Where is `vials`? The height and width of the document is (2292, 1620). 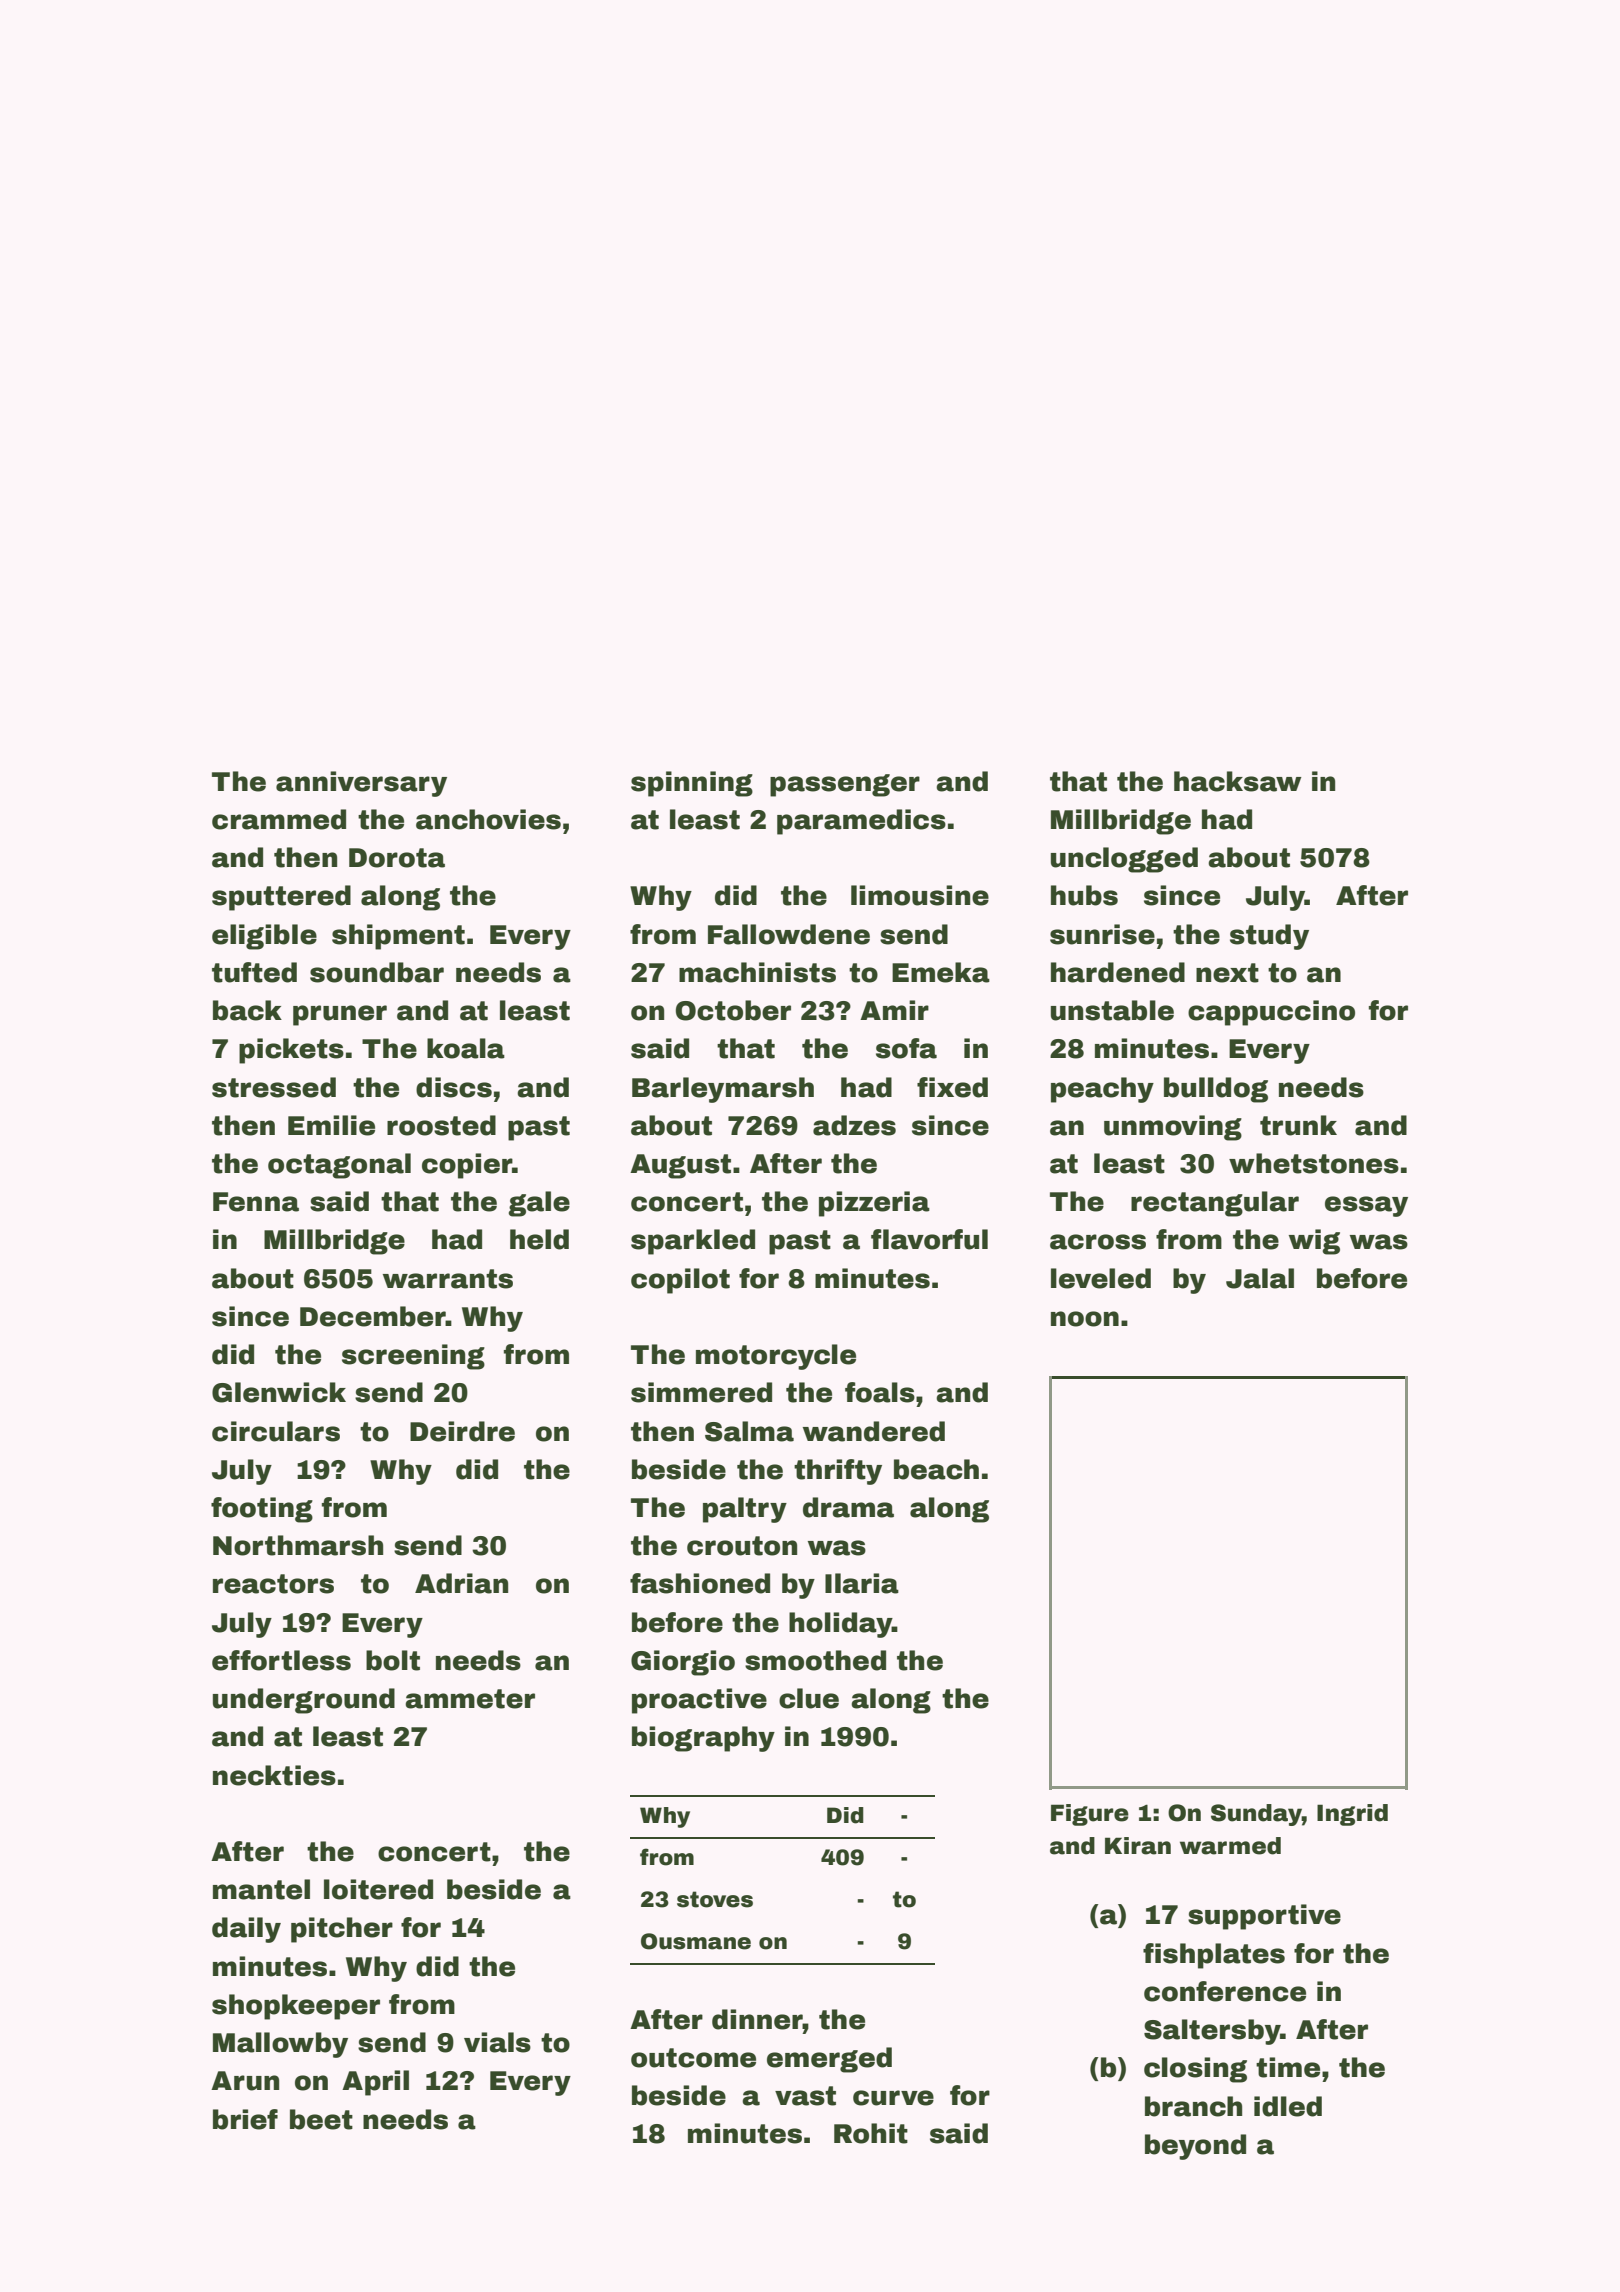 vials is located at coordinates (497, 2042).
